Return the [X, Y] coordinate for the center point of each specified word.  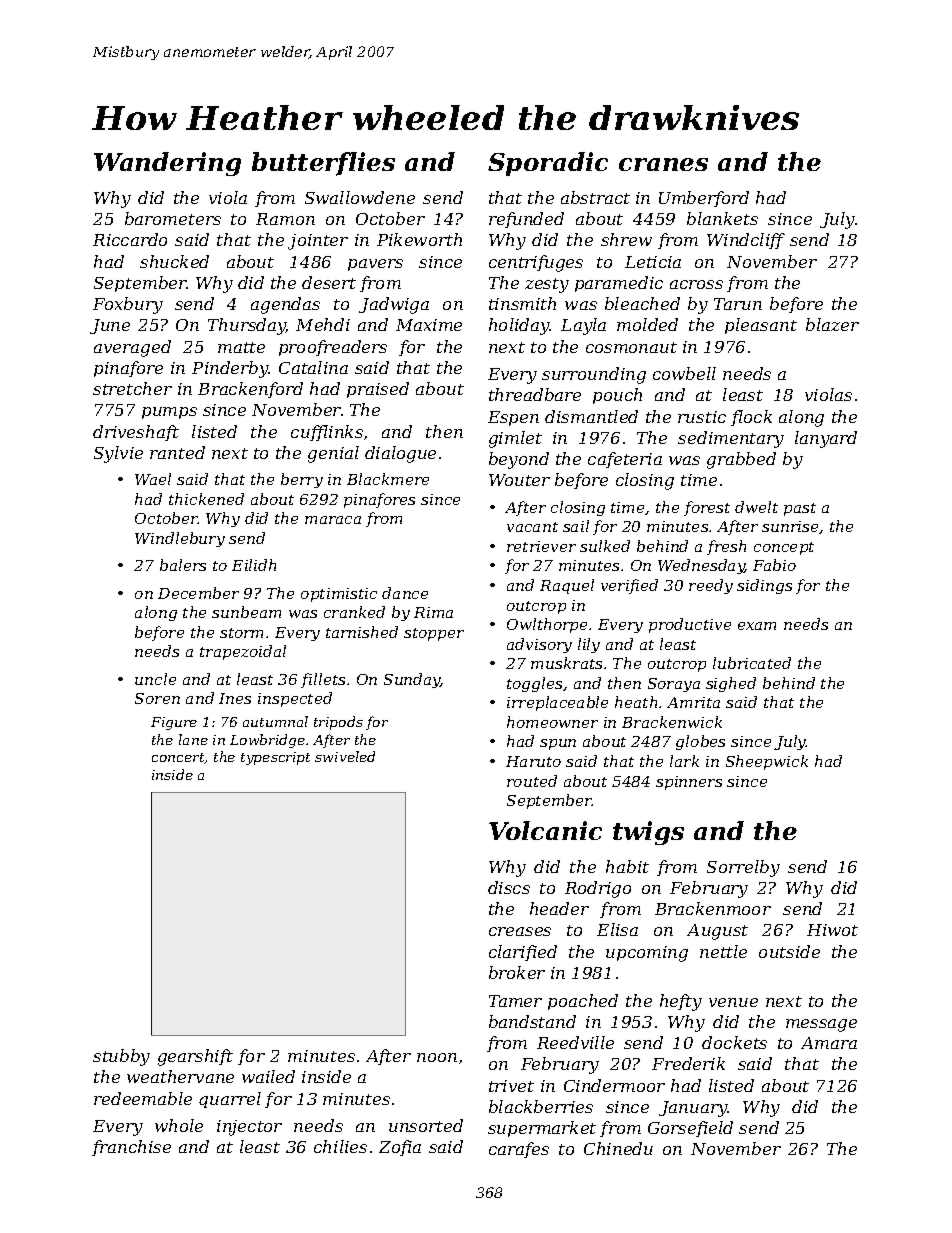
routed [532, 781]
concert [178, 758]
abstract [595, 197]
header [559, 908]
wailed [268, 1076]
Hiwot [832, 930]
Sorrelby [743, 868]
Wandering [167, 164]
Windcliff [746, 241]
